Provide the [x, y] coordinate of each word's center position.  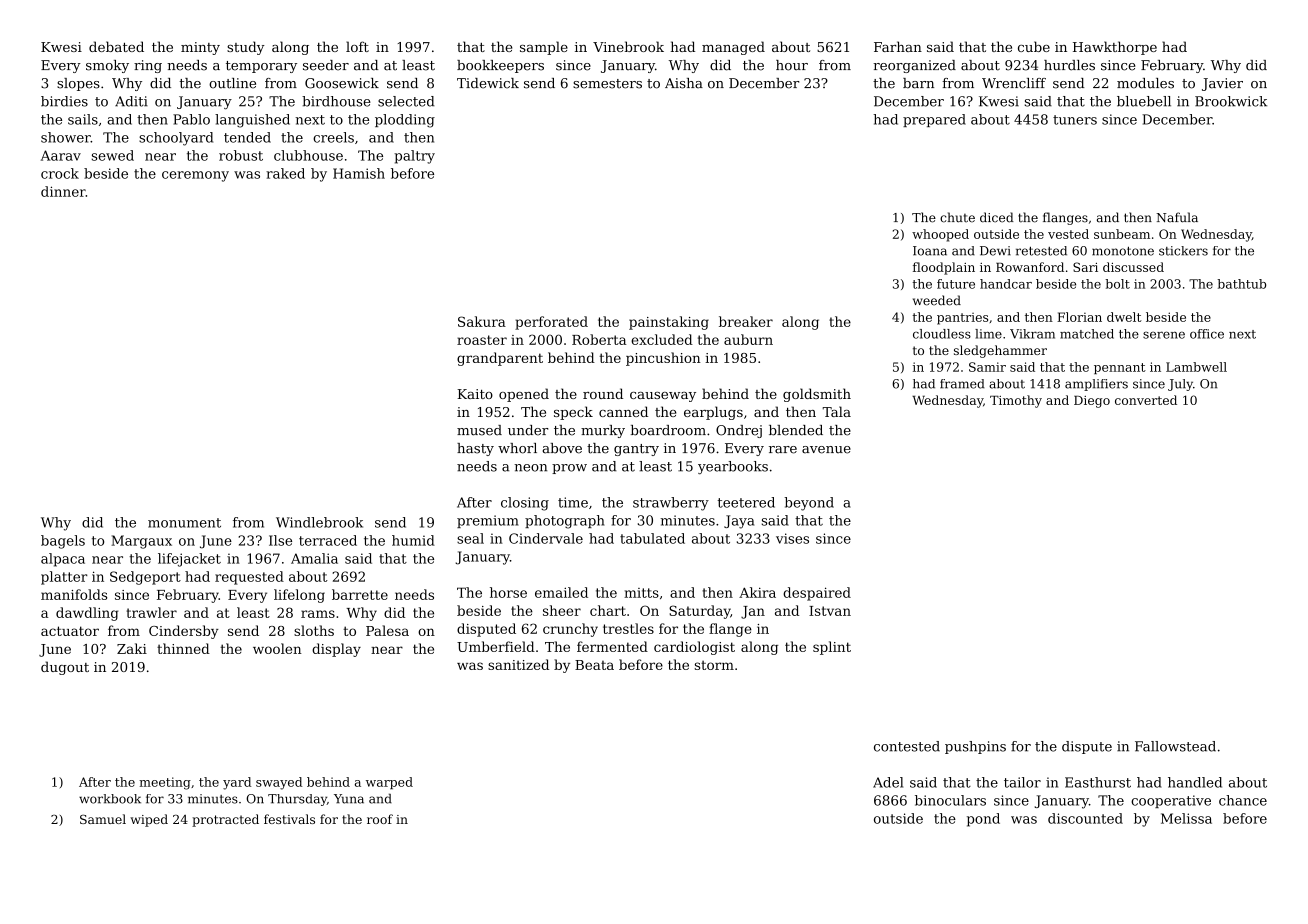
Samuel [103, 819]
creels [333, 137]
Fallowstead [1175, 746]
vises [792, 538]
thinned [183, 648]
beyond [809, 504]
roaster [482, 340]
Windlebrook [319, 522]
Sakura [482, 321]
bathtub [1241, 284]
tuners [1075, 120]
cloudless [942, 334]
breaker [746, 321]
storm [714, 665]
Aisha [684, 83]
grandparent [500, 359]
